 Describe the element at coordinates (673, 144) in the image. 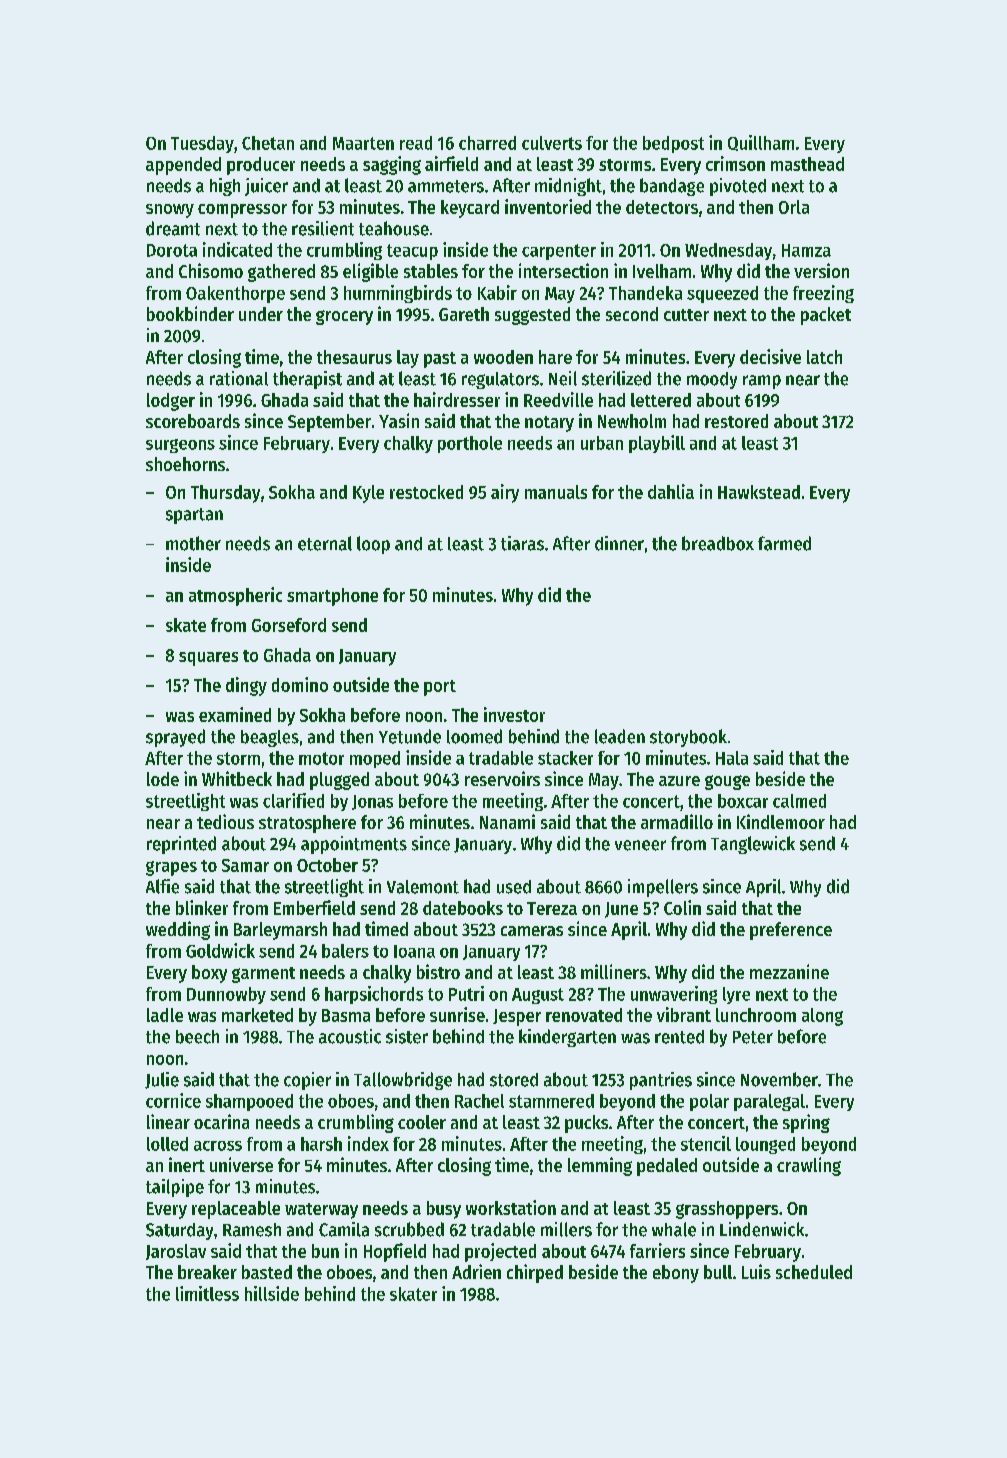

I see `bedpost` at that location.
